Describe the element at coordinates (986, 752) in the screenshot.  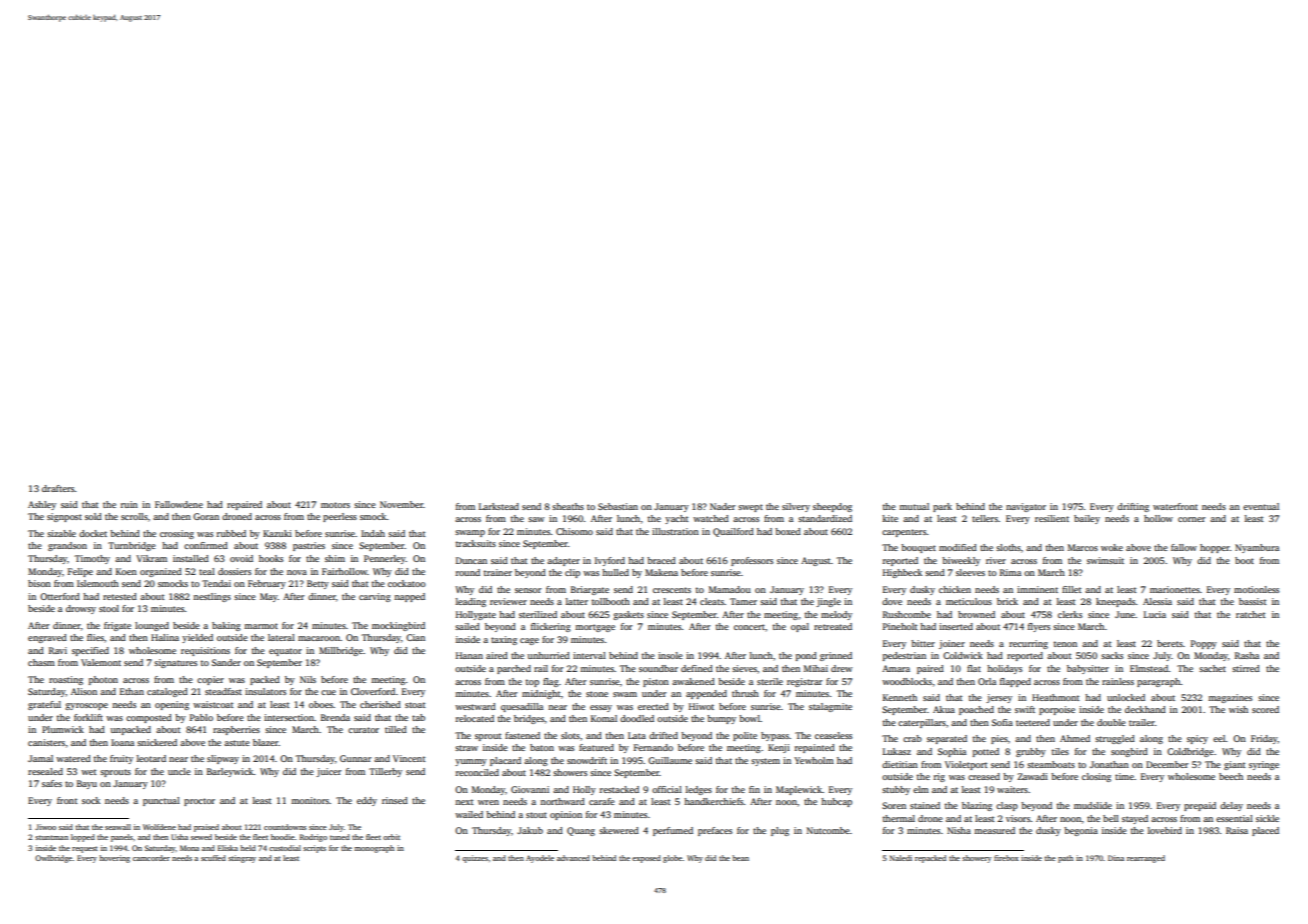
I see `potted` at that location.
